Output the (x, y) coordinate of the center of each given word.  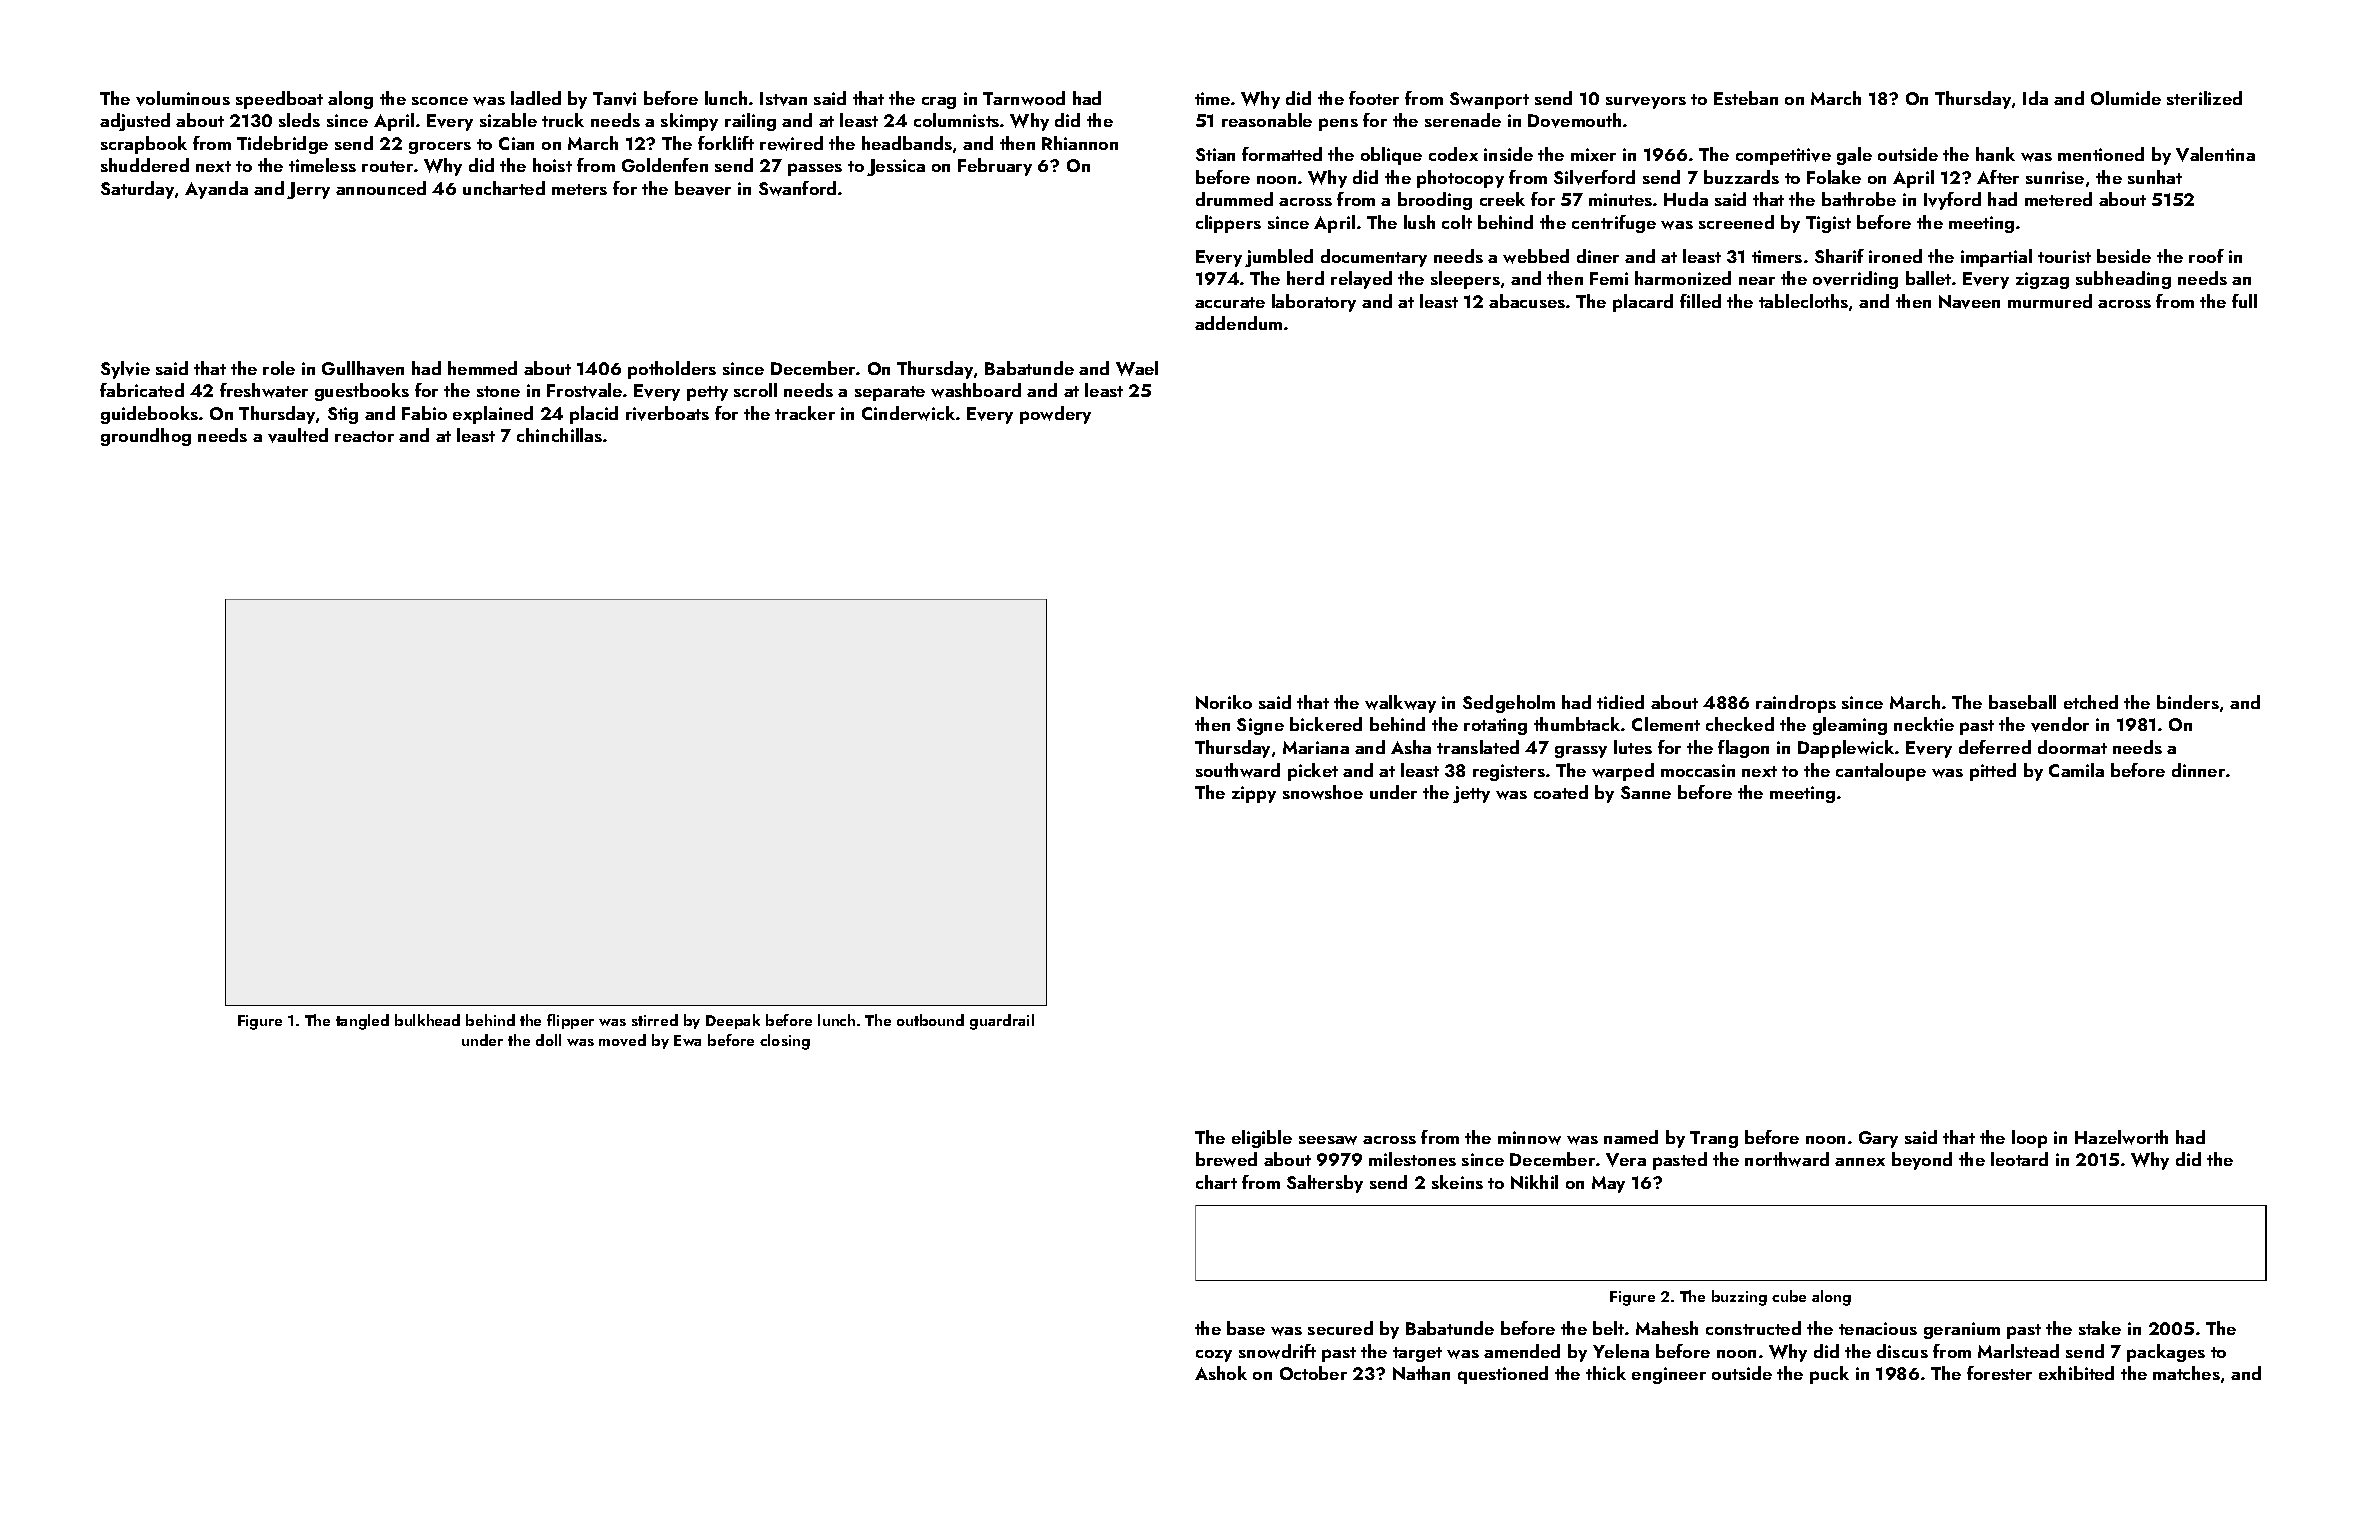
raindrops (1796, 704)
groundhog (146, 437)
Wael (1137, 368)
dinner (2198, 770)
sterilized (2204, 98)
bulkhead (427, 1020)
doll (548, 1040)
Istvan (783, 99)
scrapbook (144, 145)
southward (1238, 770)
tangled (362, 1022)
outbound (930, 1020)
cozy (1214, 1356)
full (2244, 301)
